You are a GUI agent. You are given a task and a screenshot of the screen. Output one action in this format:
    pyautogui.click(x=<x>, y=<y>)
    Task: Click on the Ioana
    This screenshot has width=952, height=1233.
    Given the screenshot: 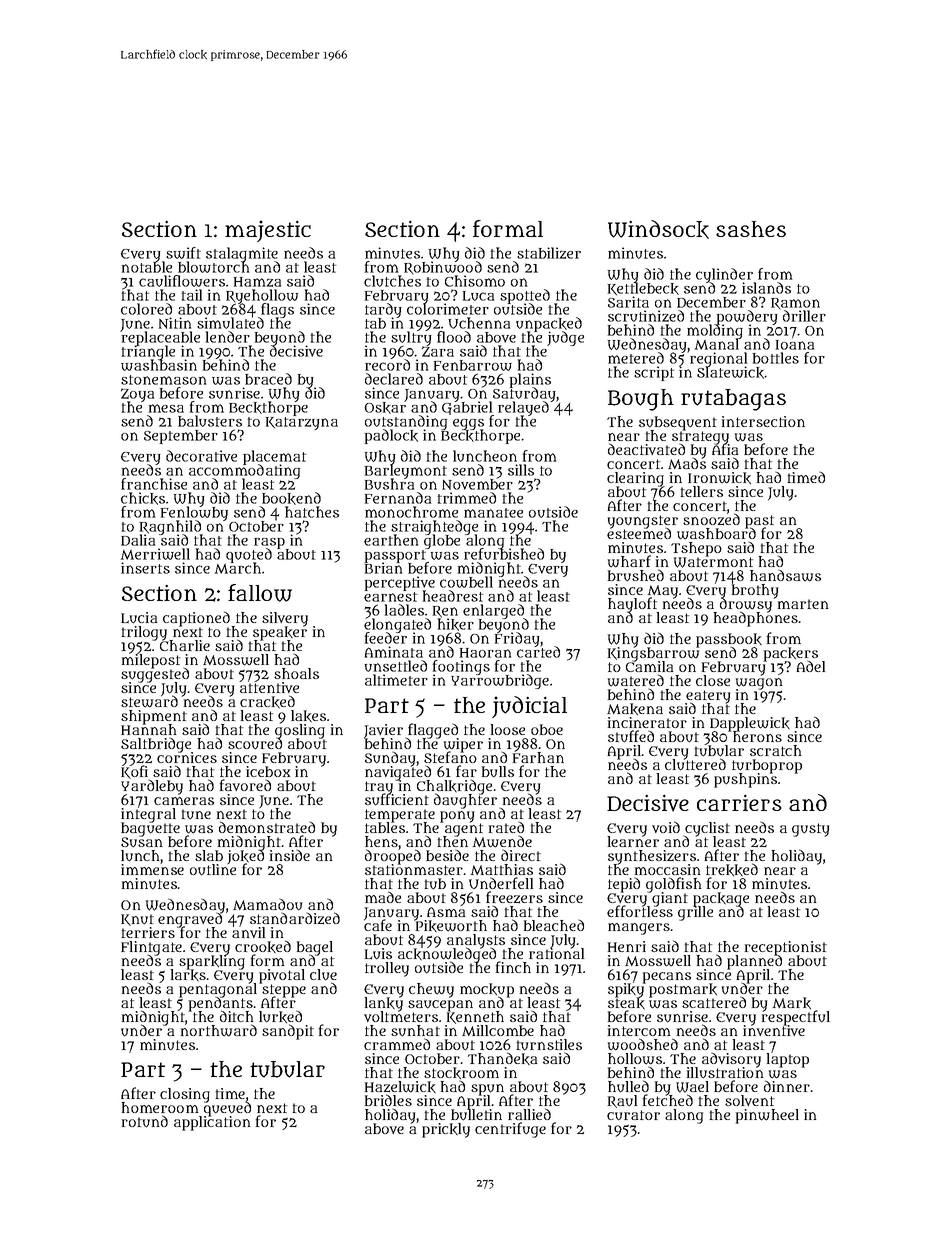 What is the action you would take?
    pyautogui.click(x=795, y=345)
